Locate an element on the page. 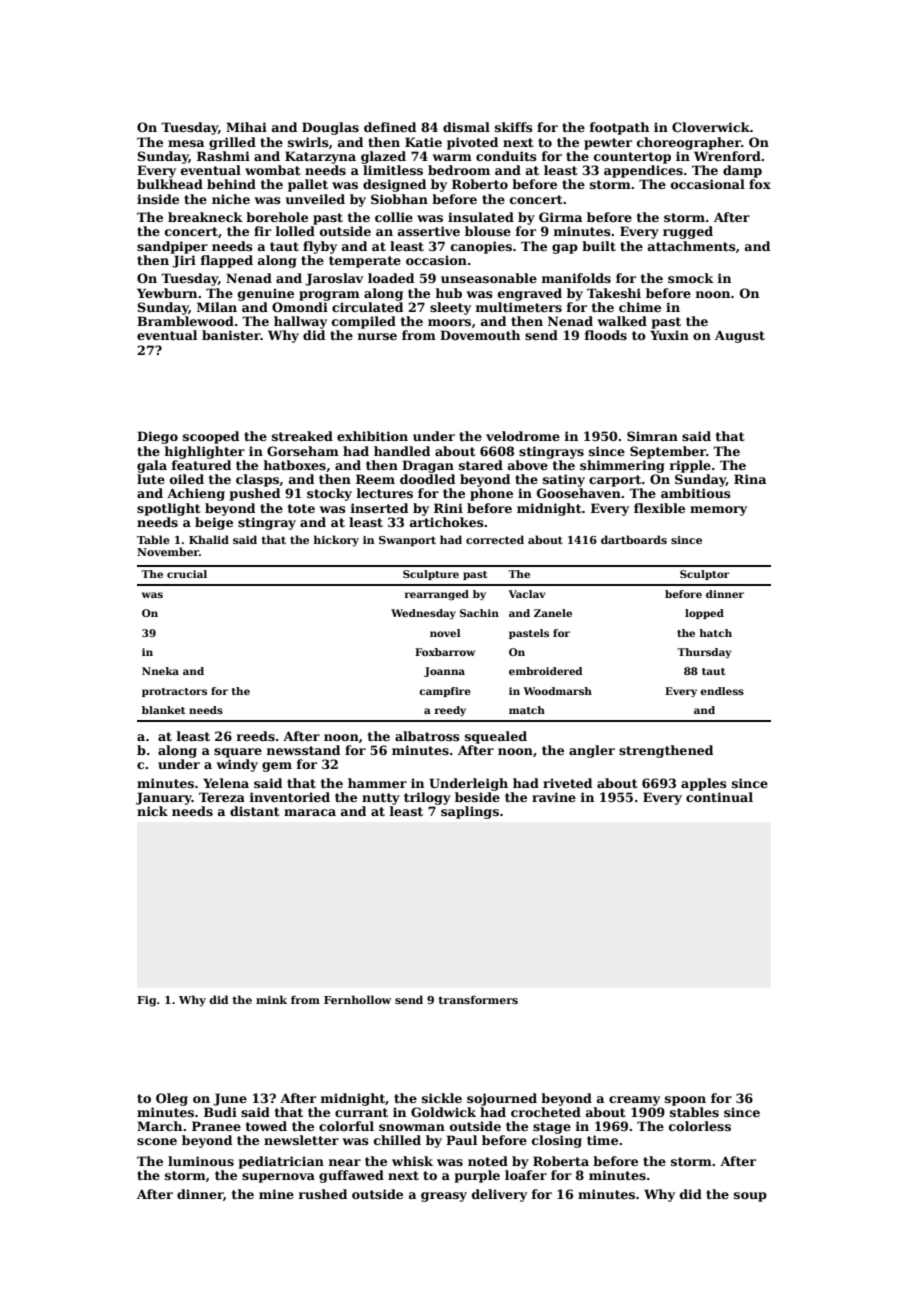 This image has height=1316, width=908. lute is located at coordinates (151, 479).
